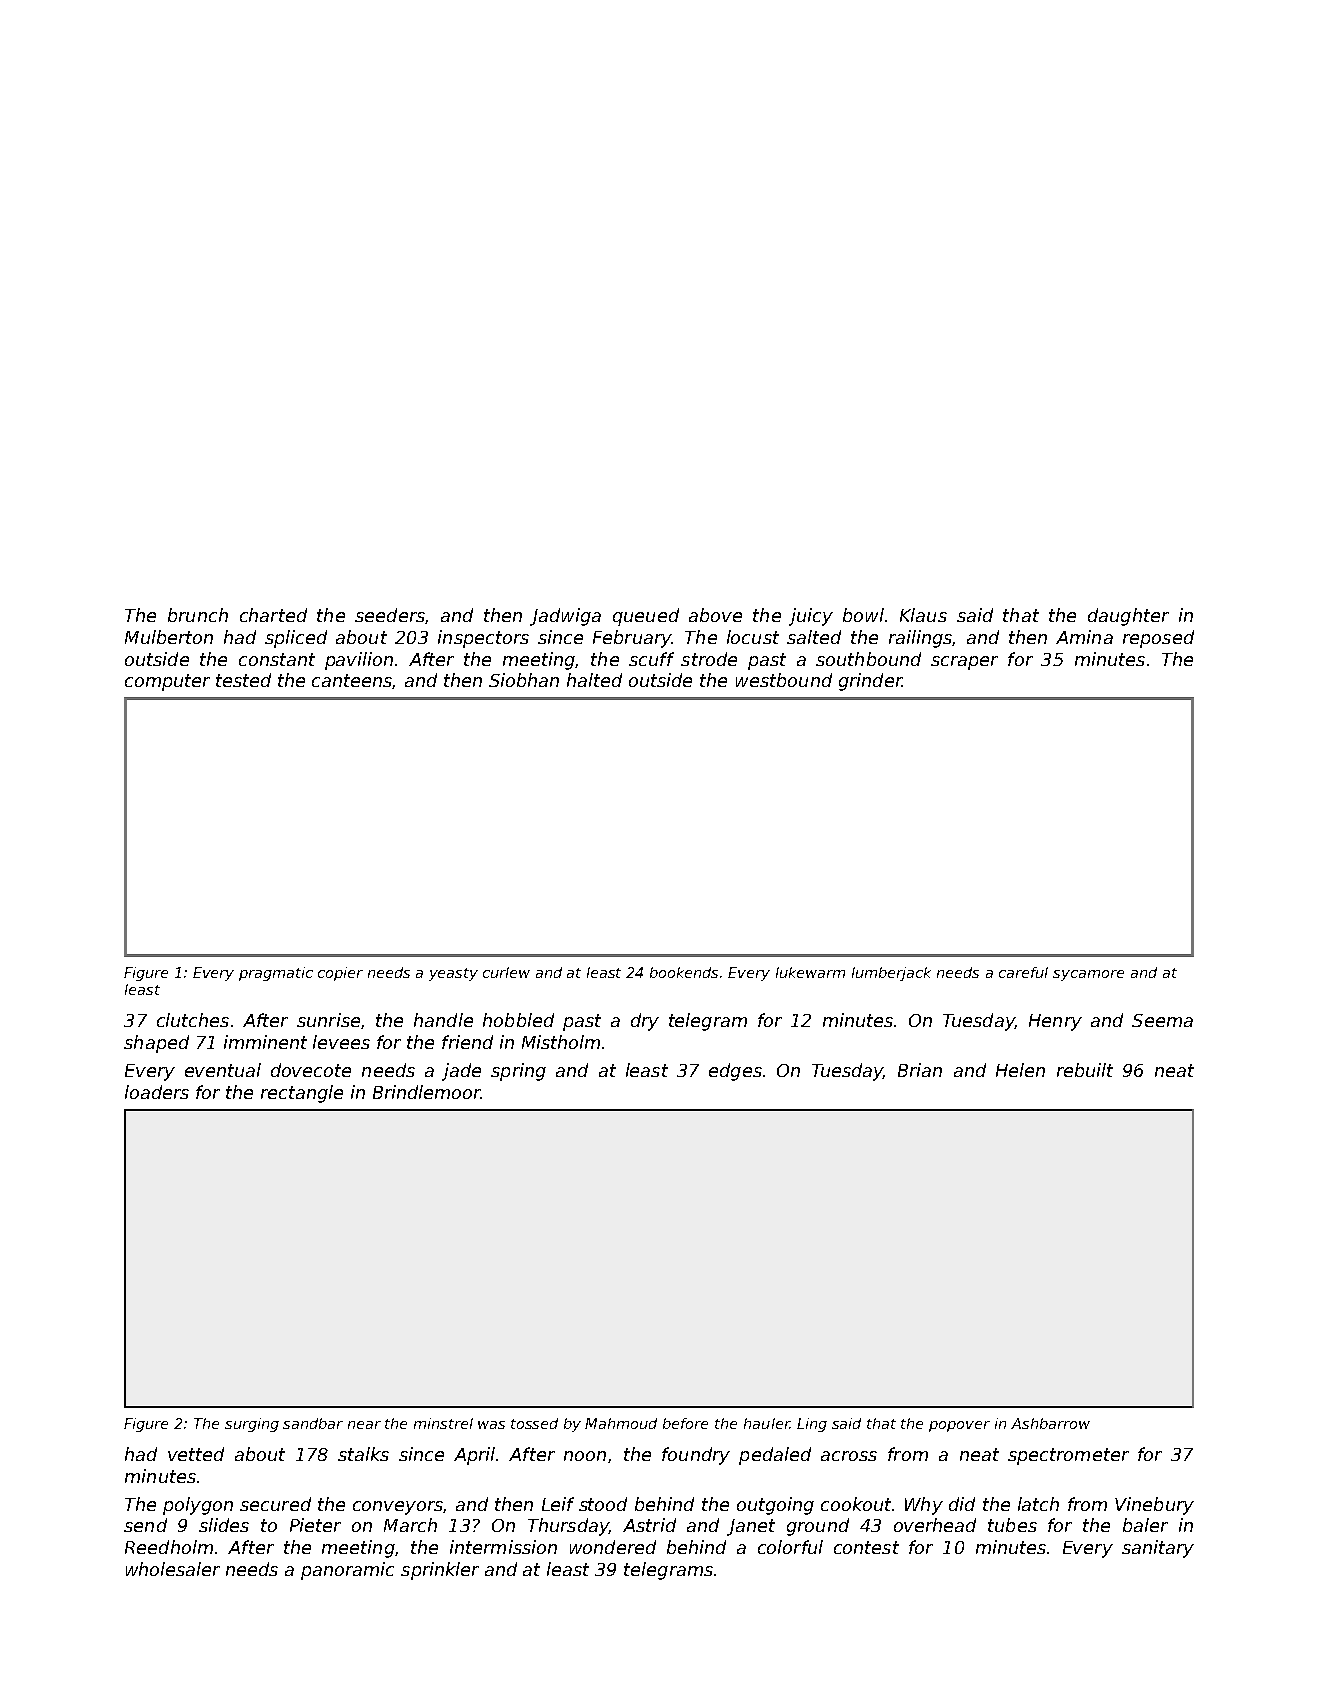  Describe the element at coordinates (390, 615) in the screenshot. I see `seeders` at that location.
